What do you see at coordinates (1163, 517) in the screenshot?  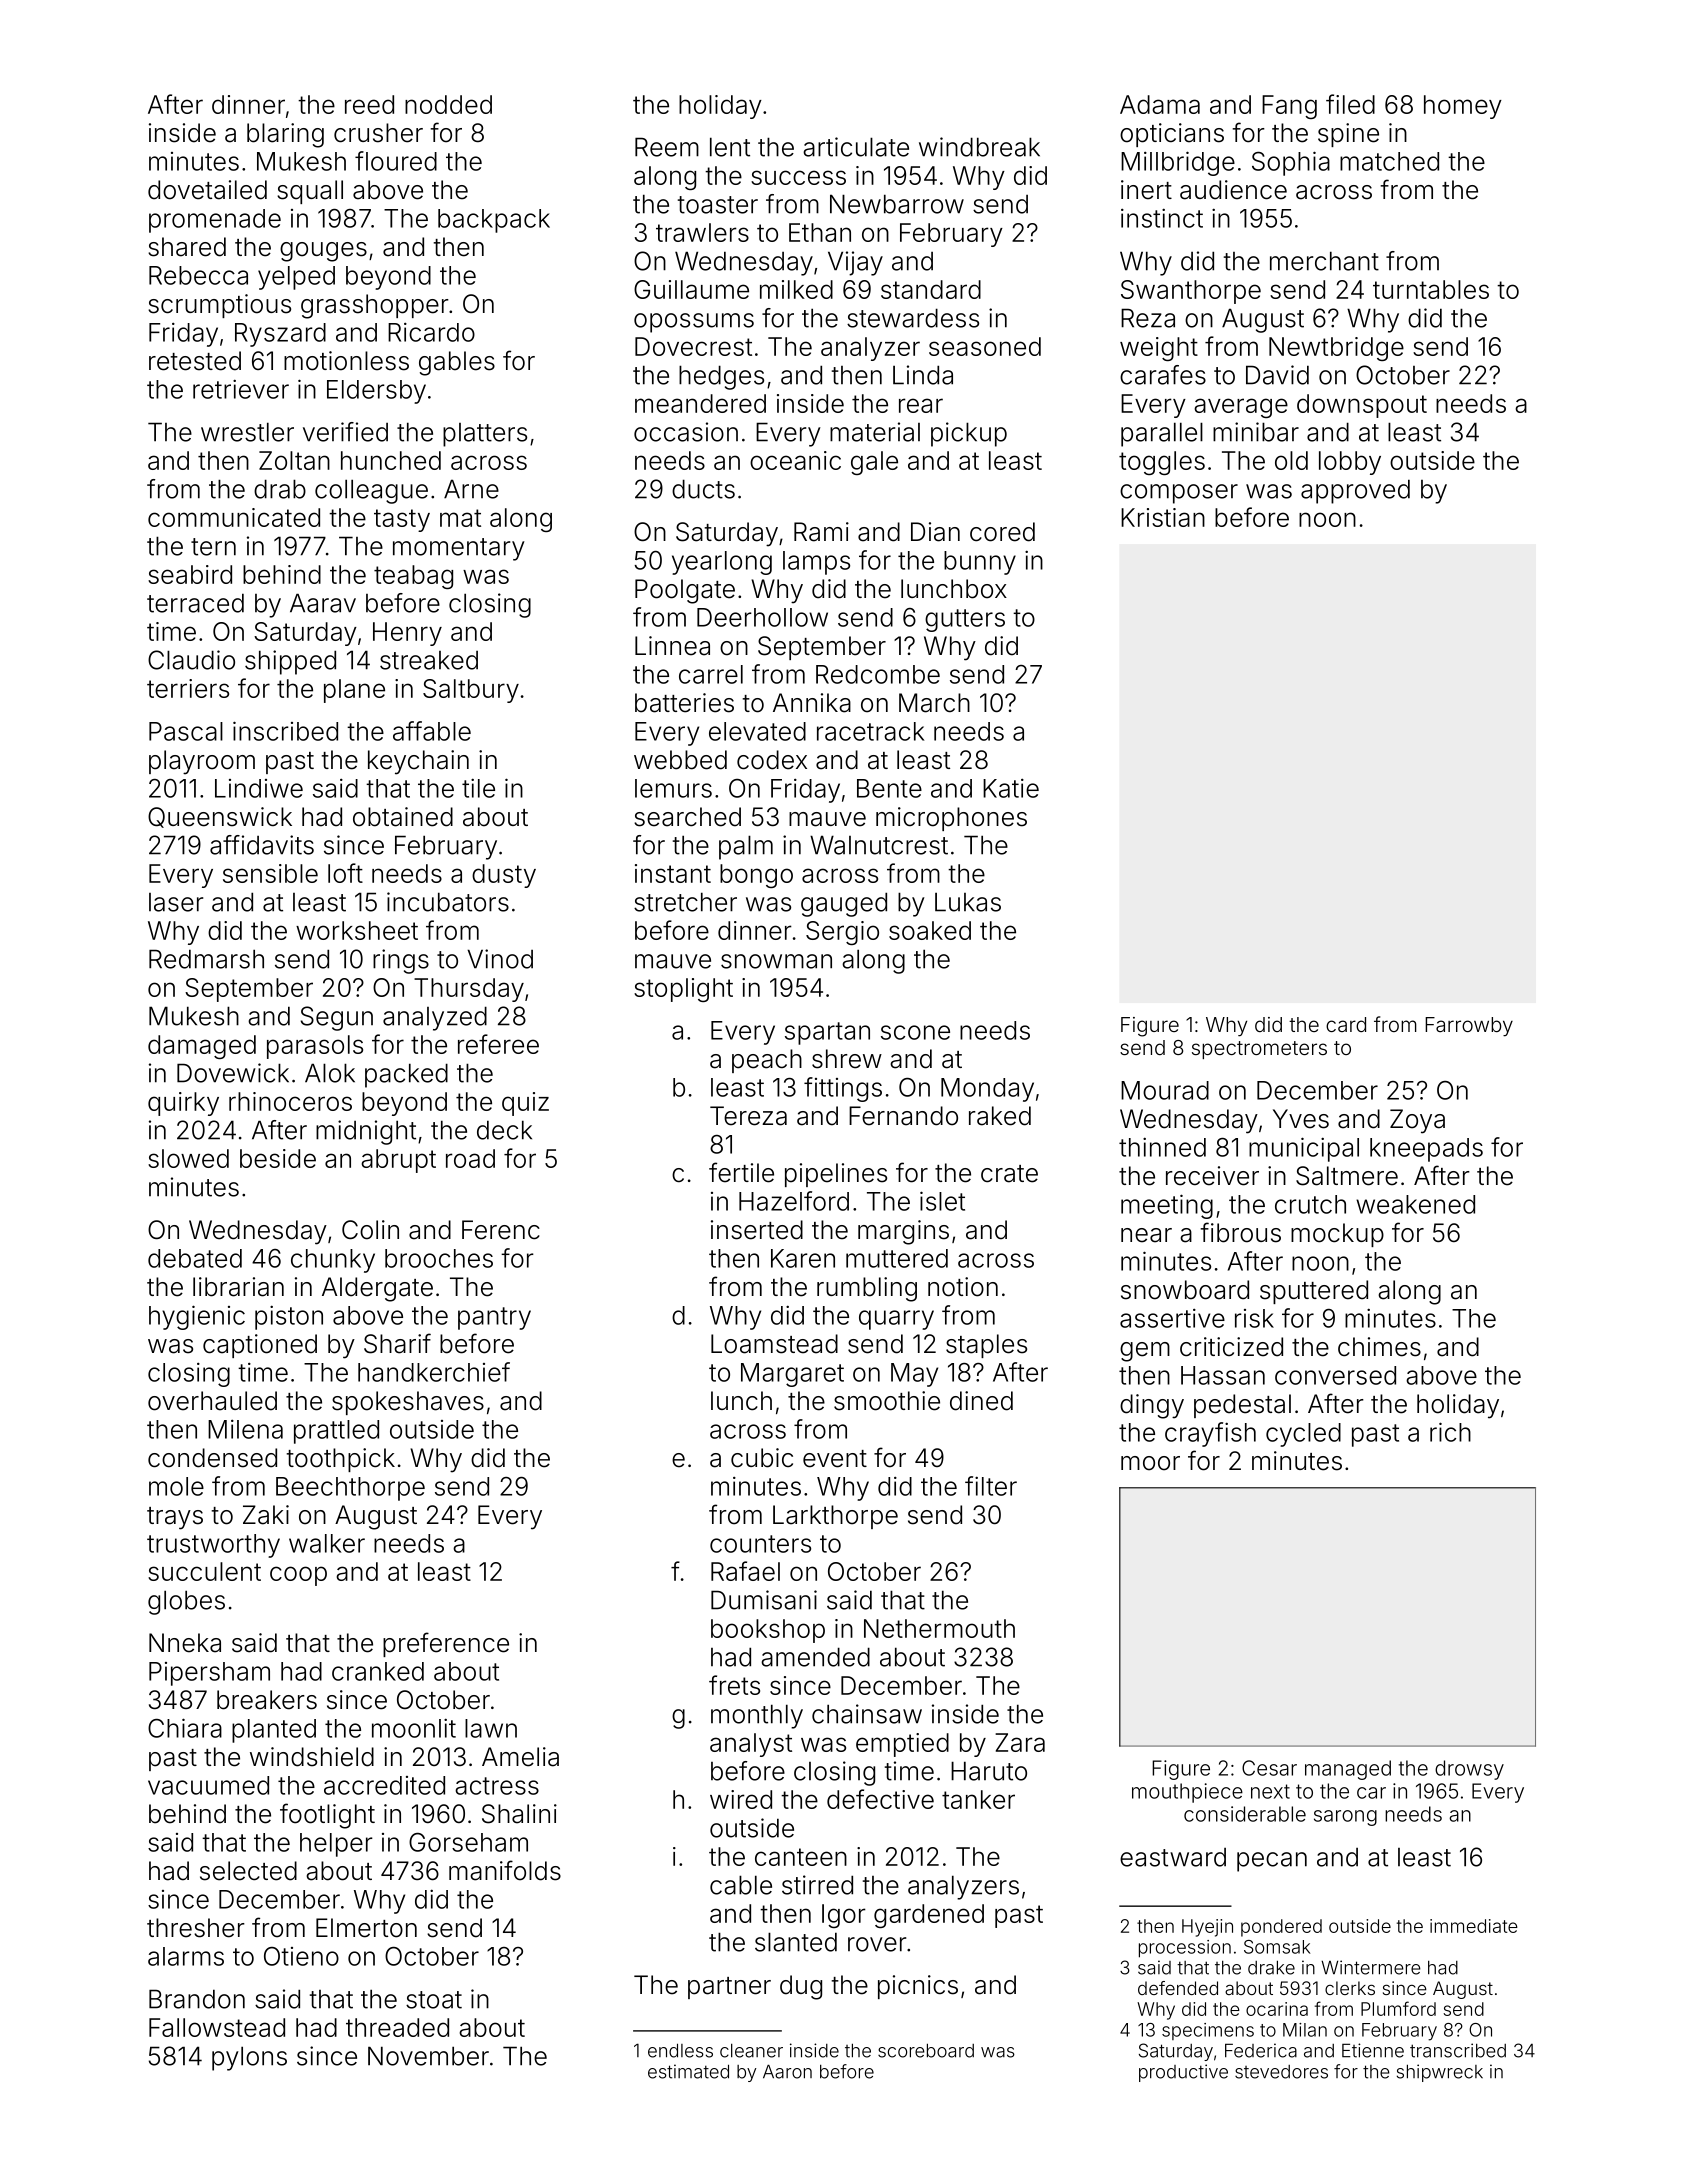 I see `Kristian` at bounding box center [1163, 517].
